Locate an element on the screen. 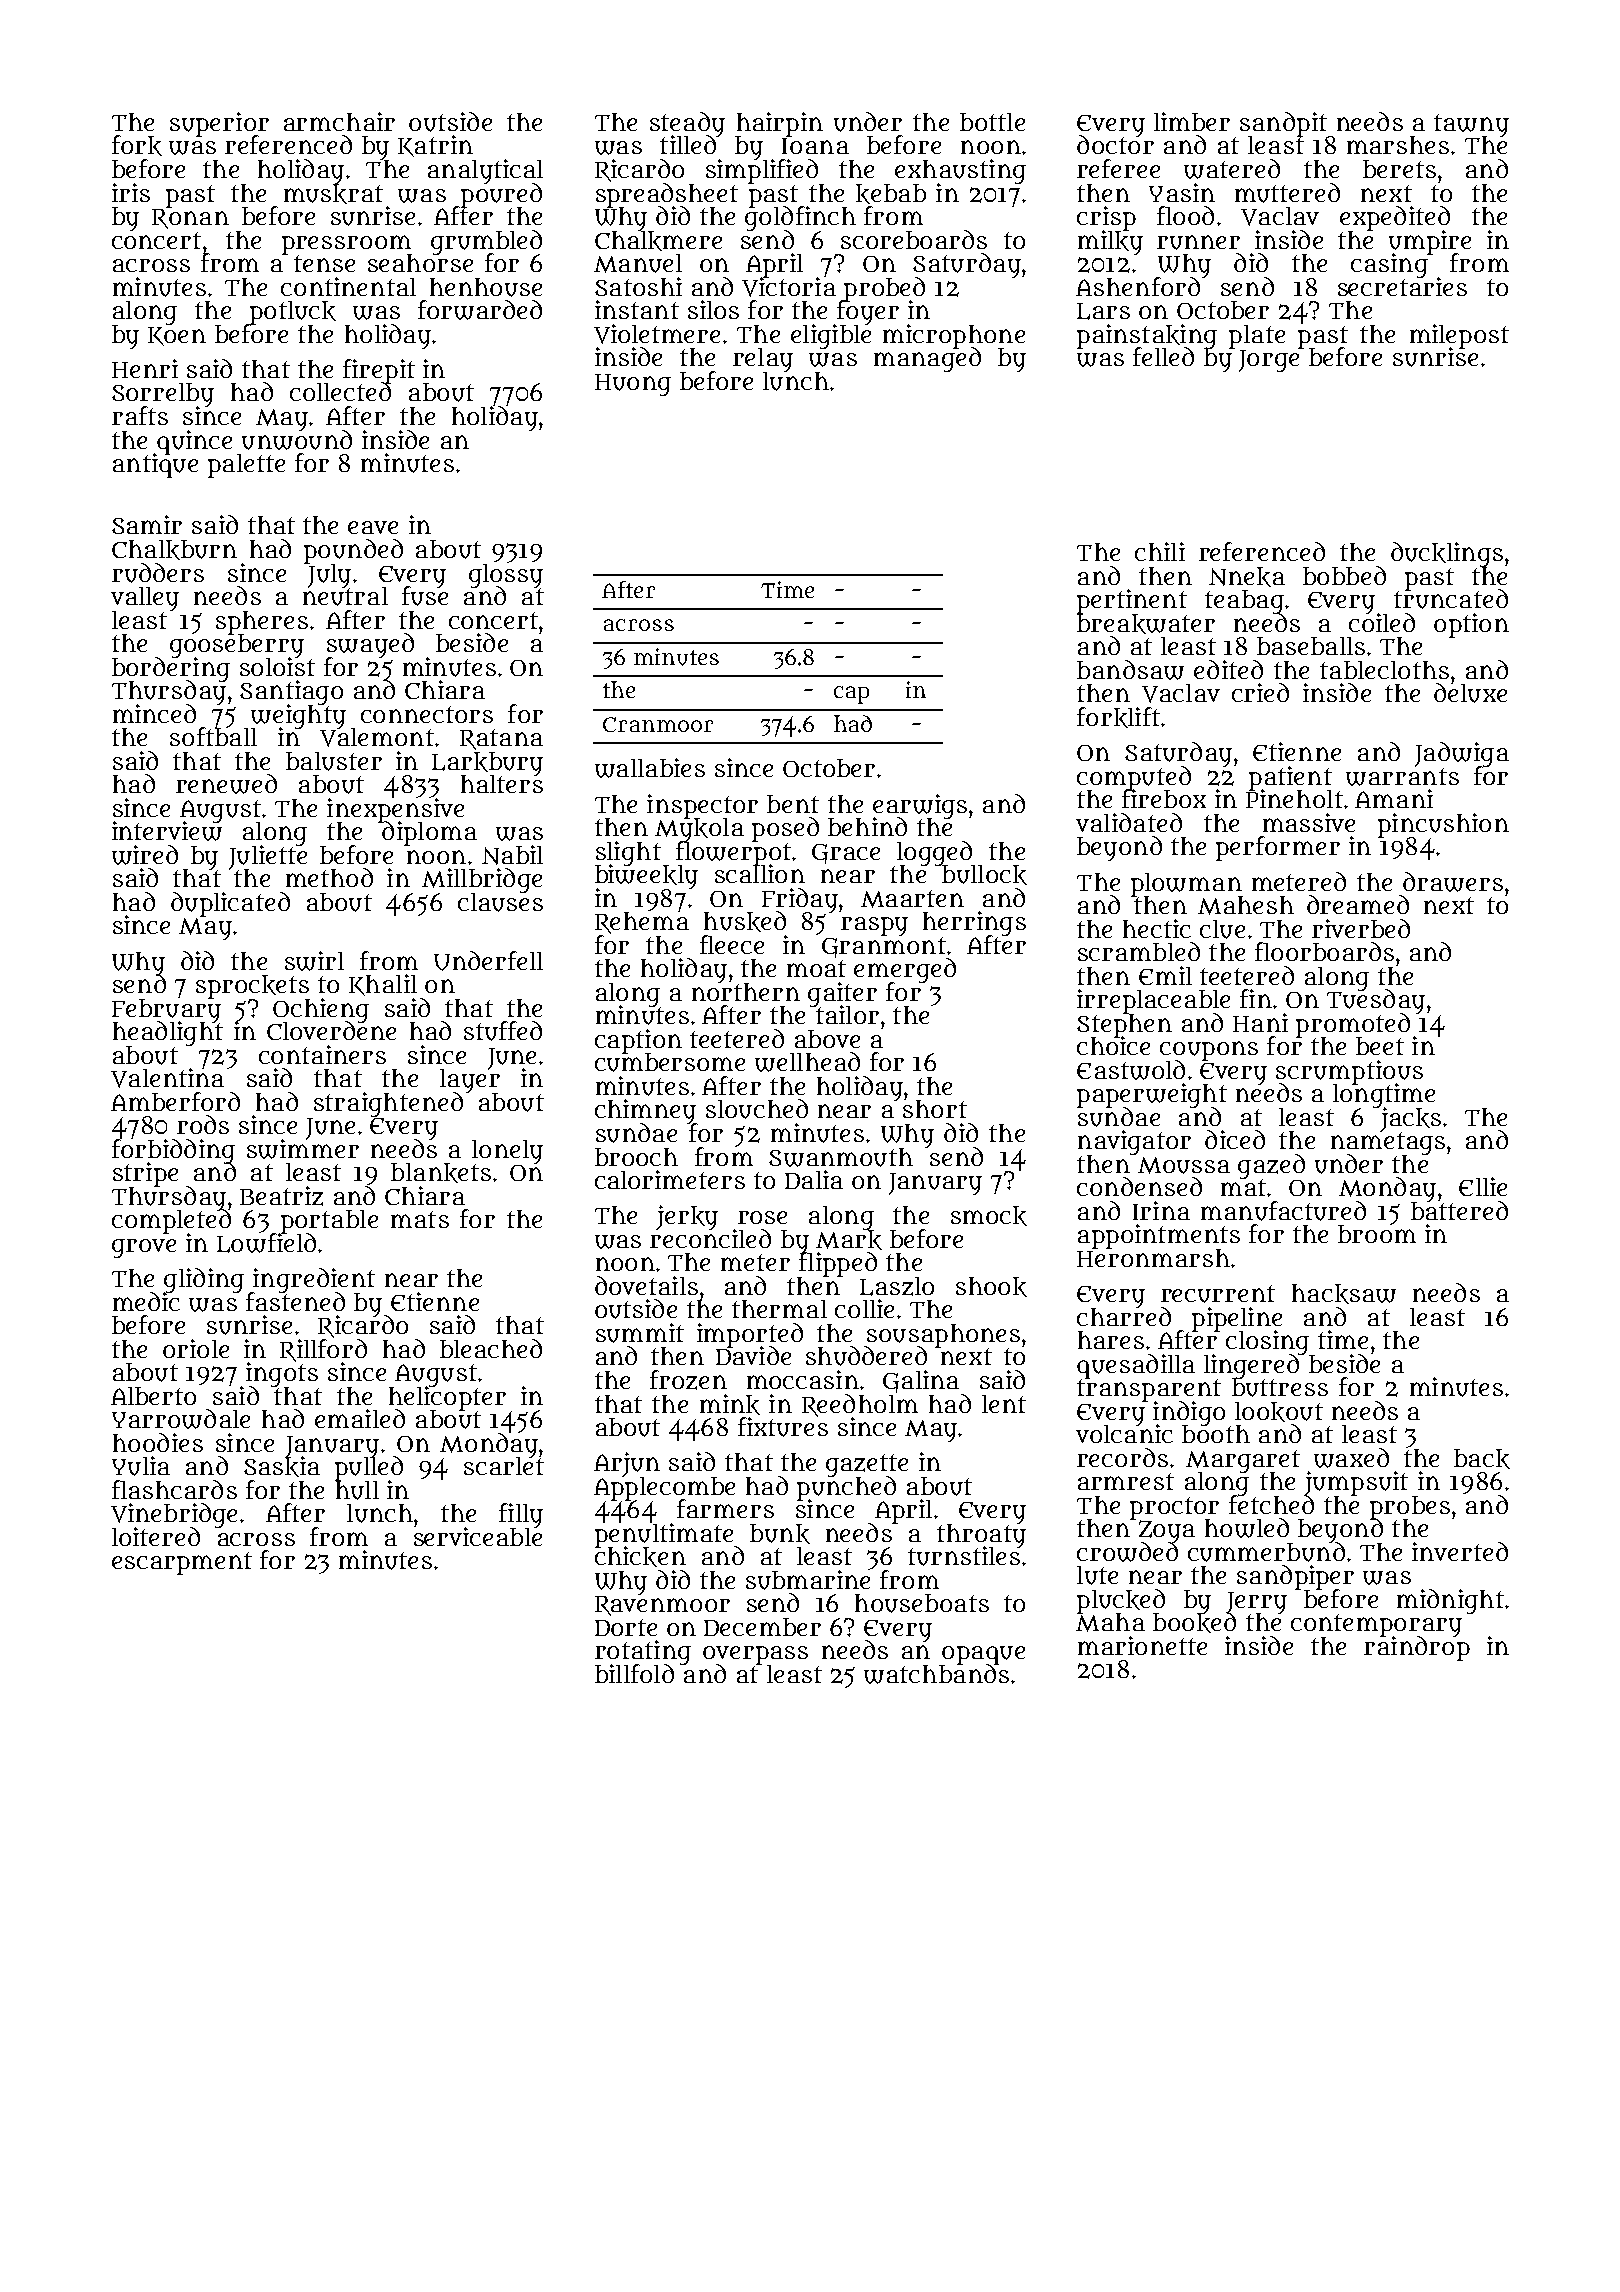 The width and height of the screenshot is (1620, 2292). raindrop is located at coordinates (1417, 1649).
